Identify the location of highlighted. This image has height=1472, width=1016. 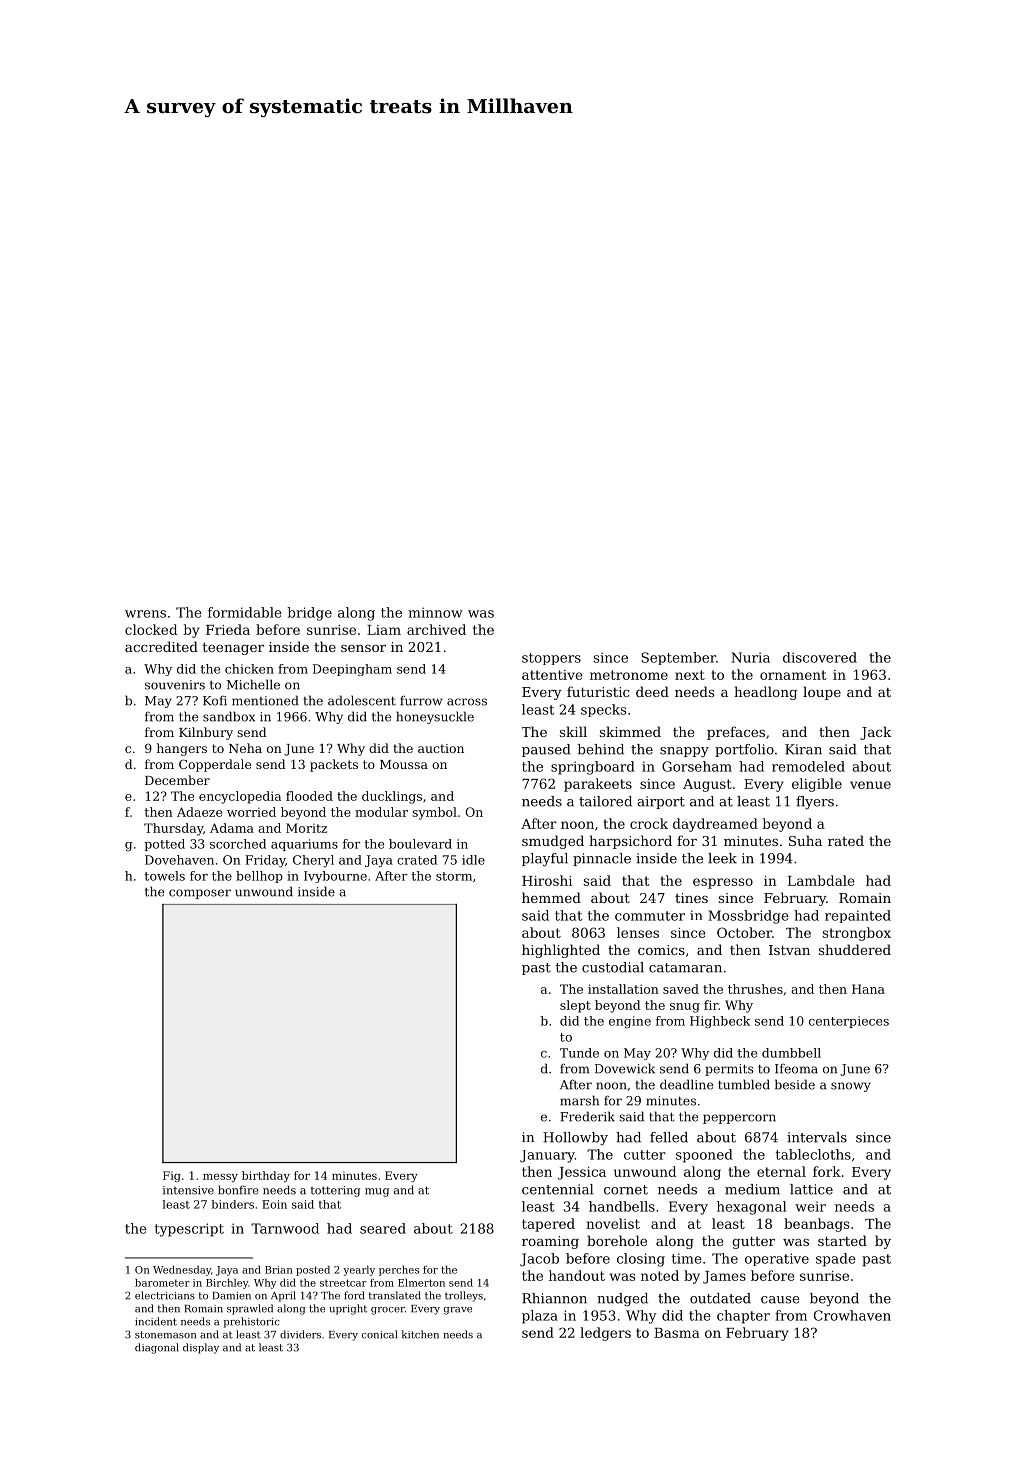
(561, 951).
